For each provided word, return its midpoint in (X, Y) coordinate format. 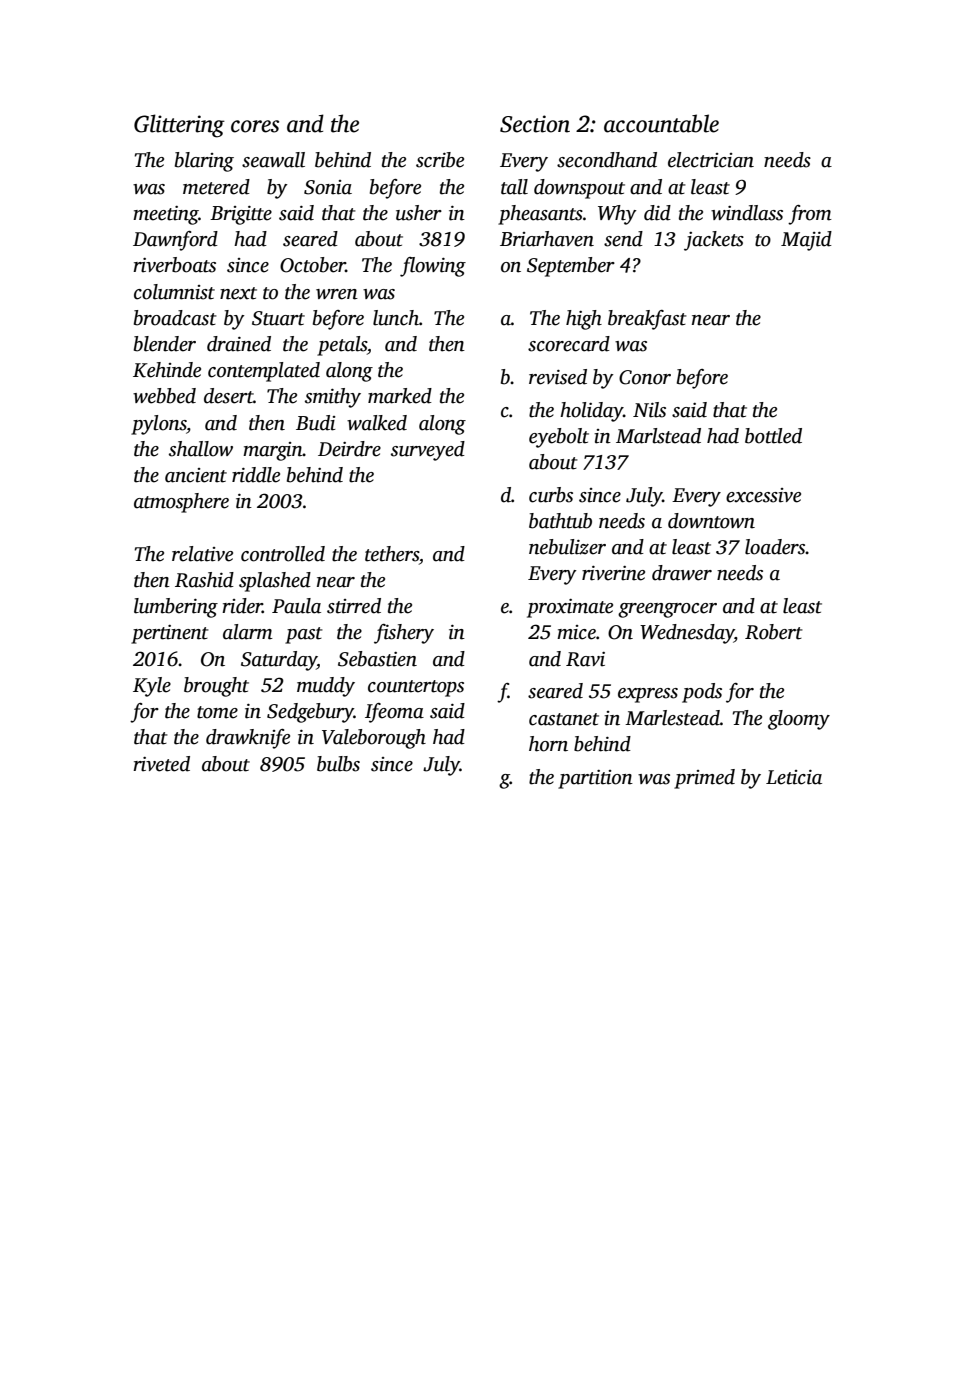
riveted (161, 764)
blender (165, 344)
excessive (763, 495)
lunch (396, 318)
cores (255, 126)
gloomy (799, 720)
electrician (711, 160)
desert (229, 396)
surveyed (428, 451)
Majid (806, 241)
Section (535, 124)
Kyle (152, 687)
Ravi (585, 659)
